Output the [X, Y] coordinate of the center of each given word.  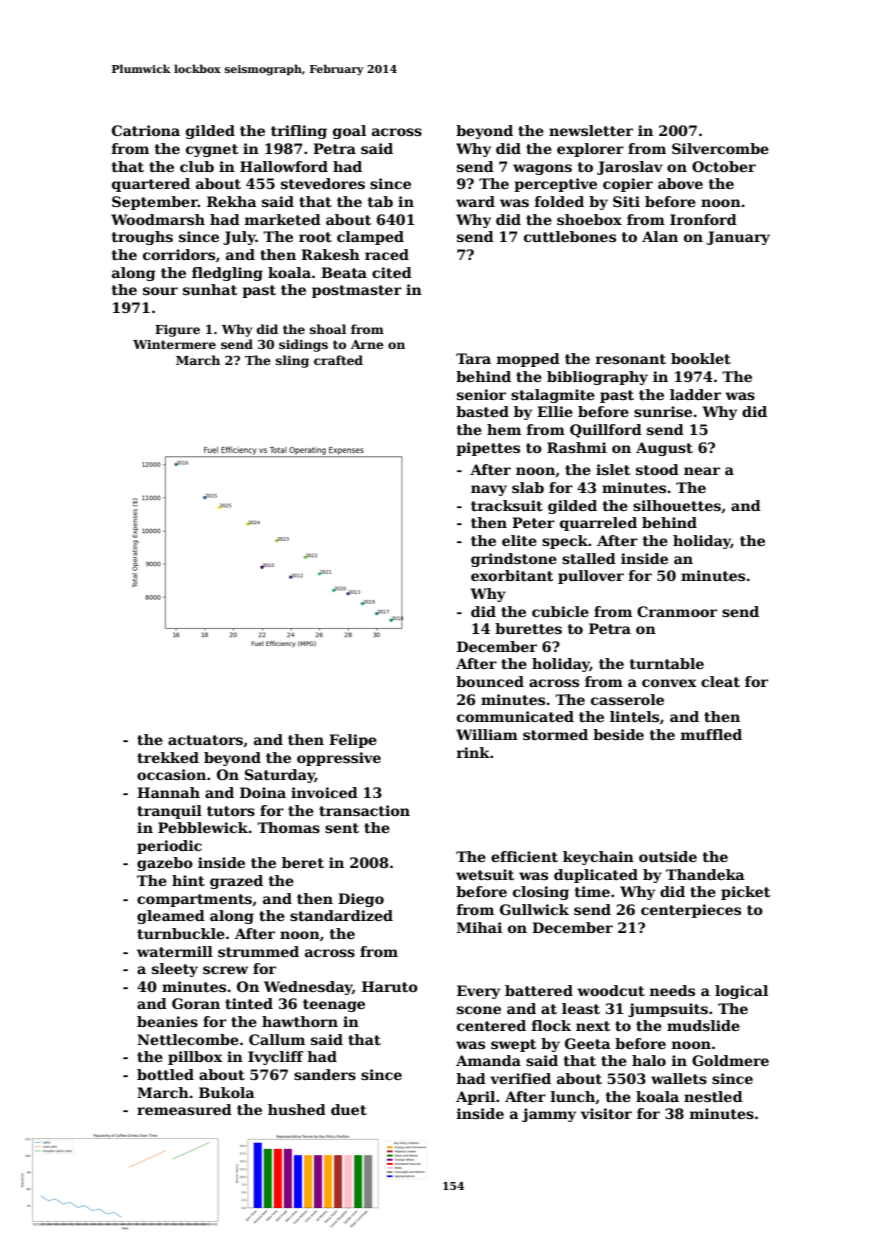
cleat [720, 681]
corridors [179, 254]
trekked [168, 757]
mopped [528, 360]
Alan [660, 236]
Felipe [353, 741]
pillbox [195, 1058]
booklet [701, 358]
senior [481, 394]
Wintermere [174, 344]
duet [349, 1109]
